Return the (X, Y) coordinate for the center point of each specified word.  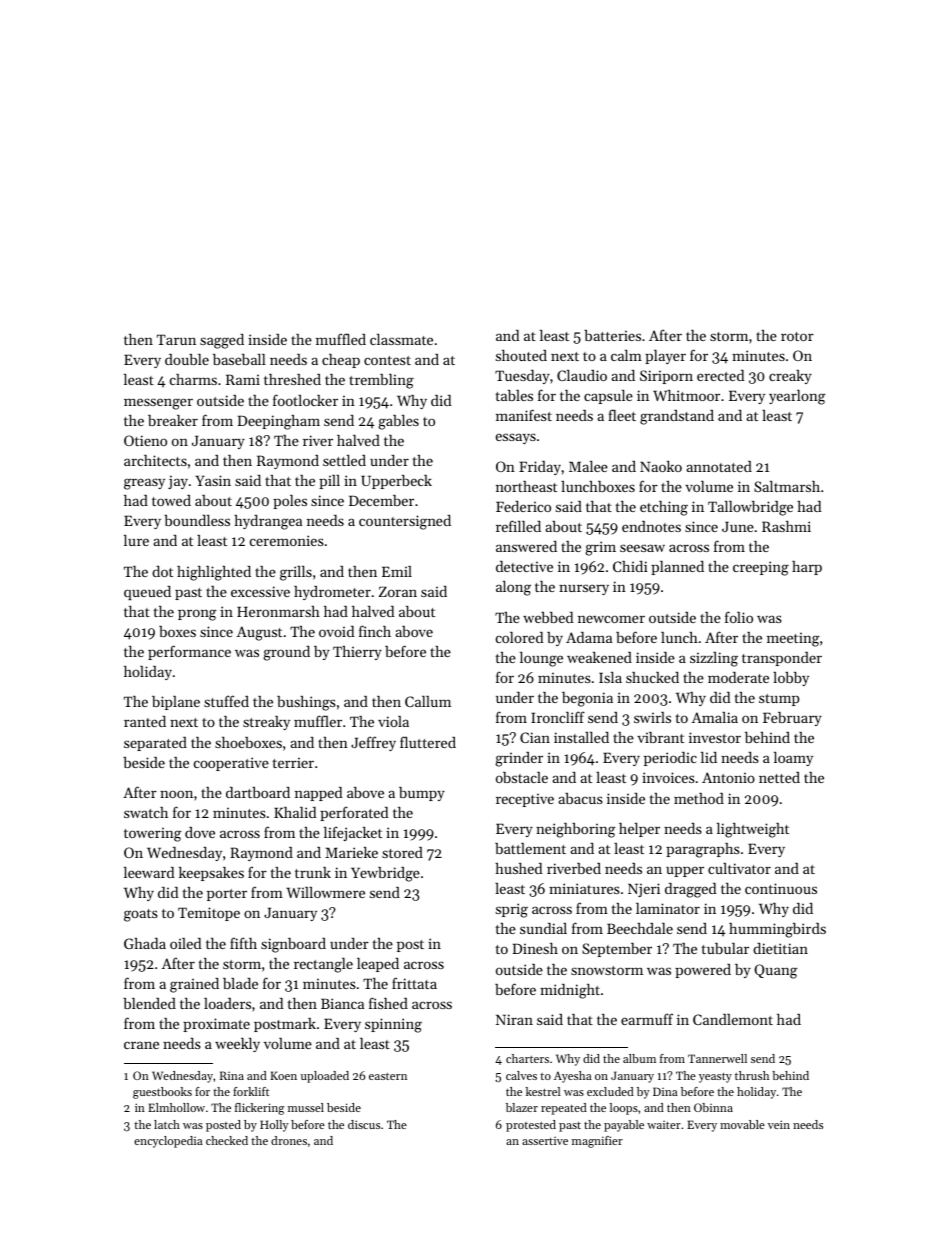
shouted (521, 355)
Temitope (209, 914)
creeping (761, 568)
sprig (512, 910)
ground (286, 653)
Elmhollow (176, 1107)
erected (720, 375)
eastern (388, 1076)
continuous (781, 888)
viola (393, 721)
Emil (397, 571)
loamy (793, 759)
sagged (222, 341)
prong (197, 615)
